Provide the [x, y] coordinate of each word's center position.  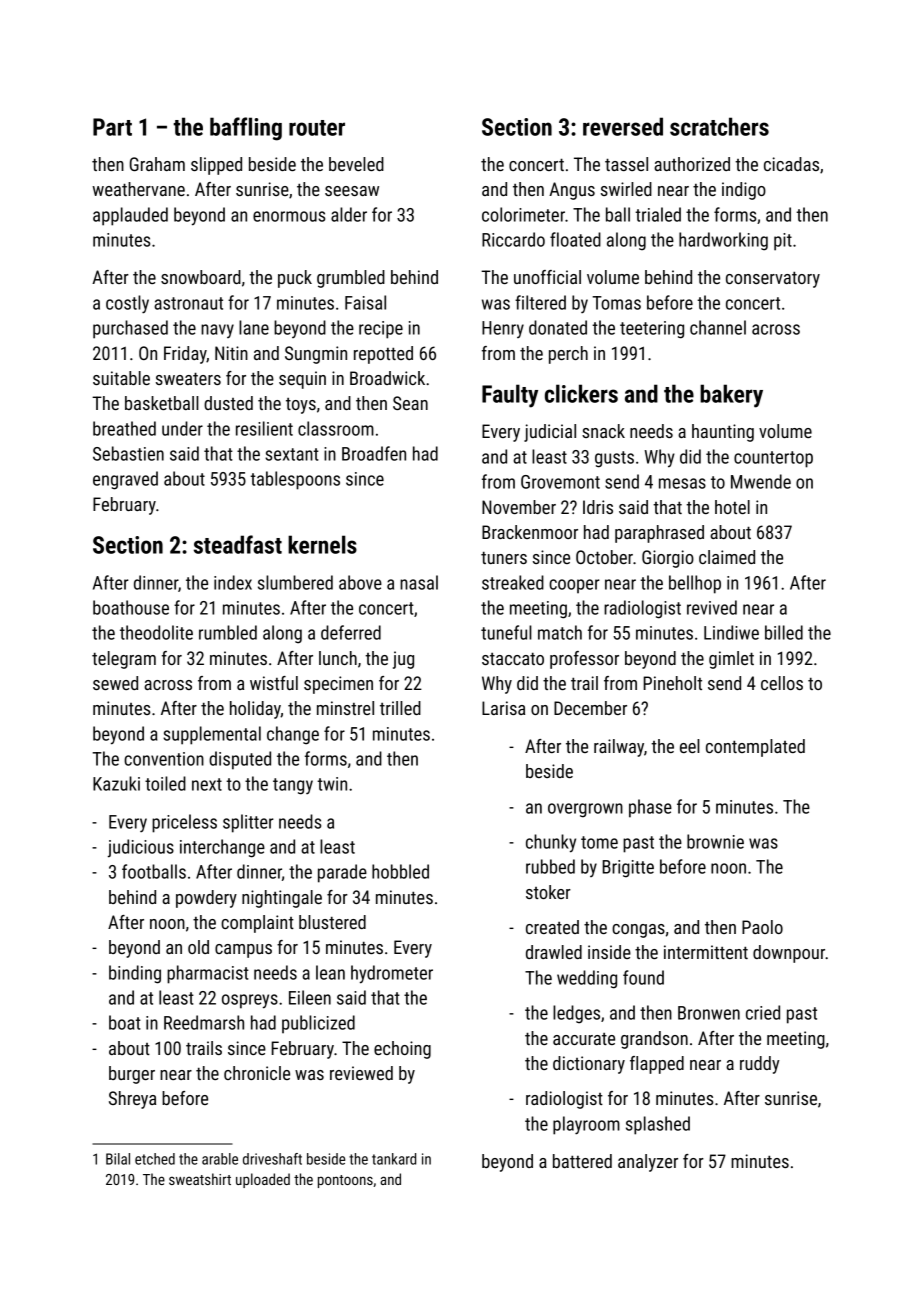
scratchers [719, 126]
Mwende [761, 481]
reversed [623, 126]
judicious [141, 848]
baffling [246, 129]
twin [332, 784]
